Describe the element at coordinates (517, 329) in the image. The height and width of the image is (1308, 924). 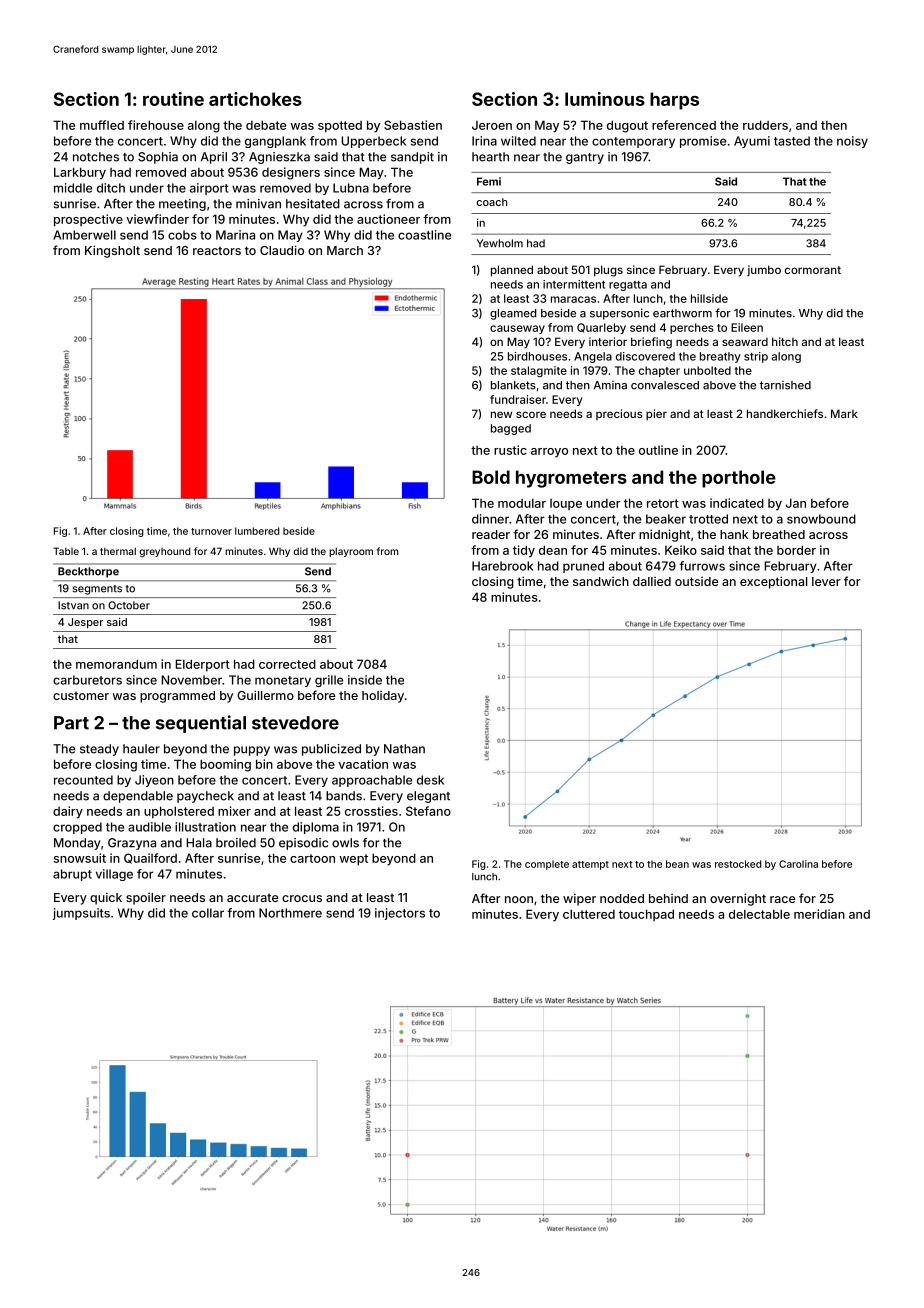
I see `causeway` at that location.
